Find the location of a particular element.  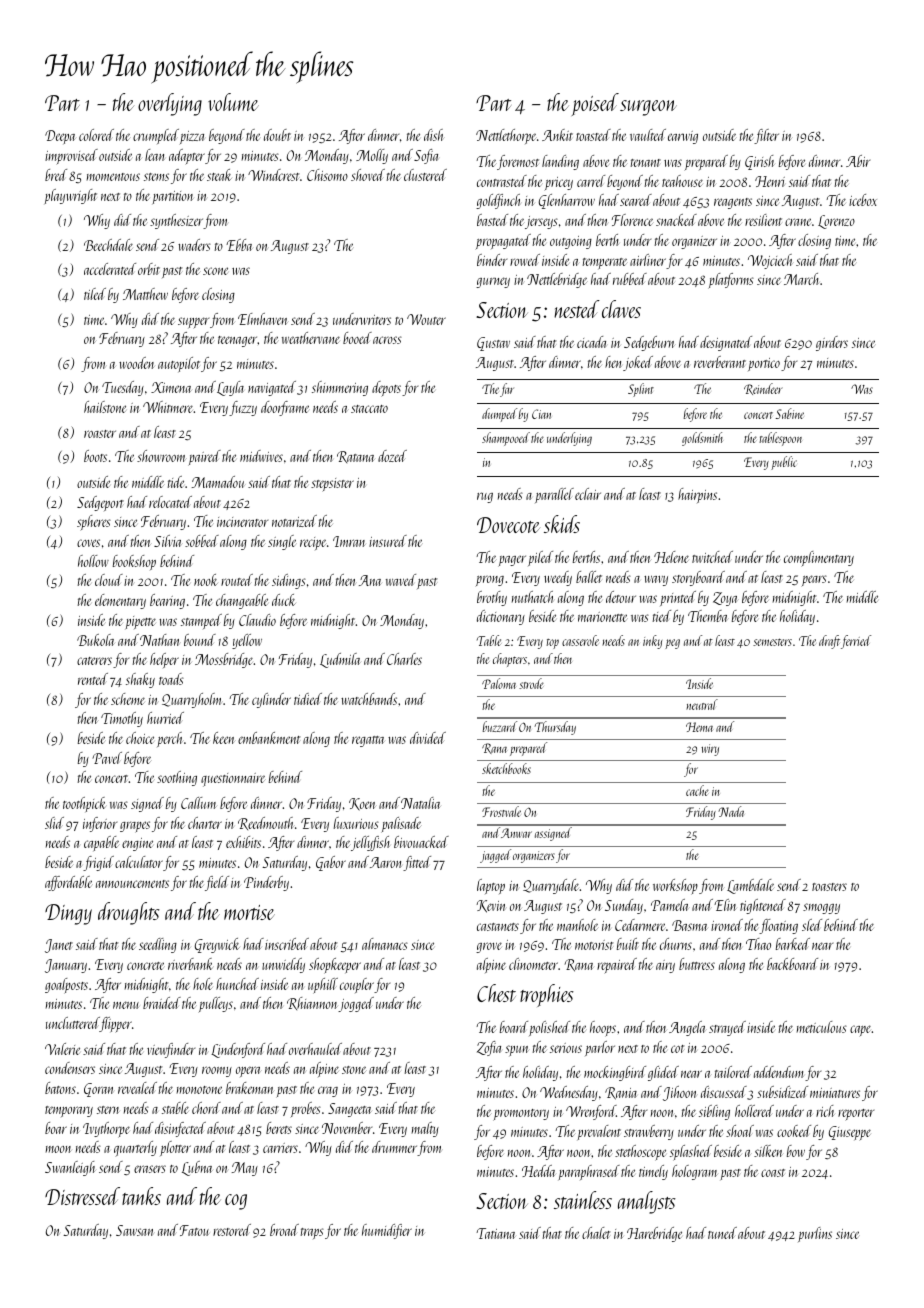

filter is located at coordinates (766, 136).
